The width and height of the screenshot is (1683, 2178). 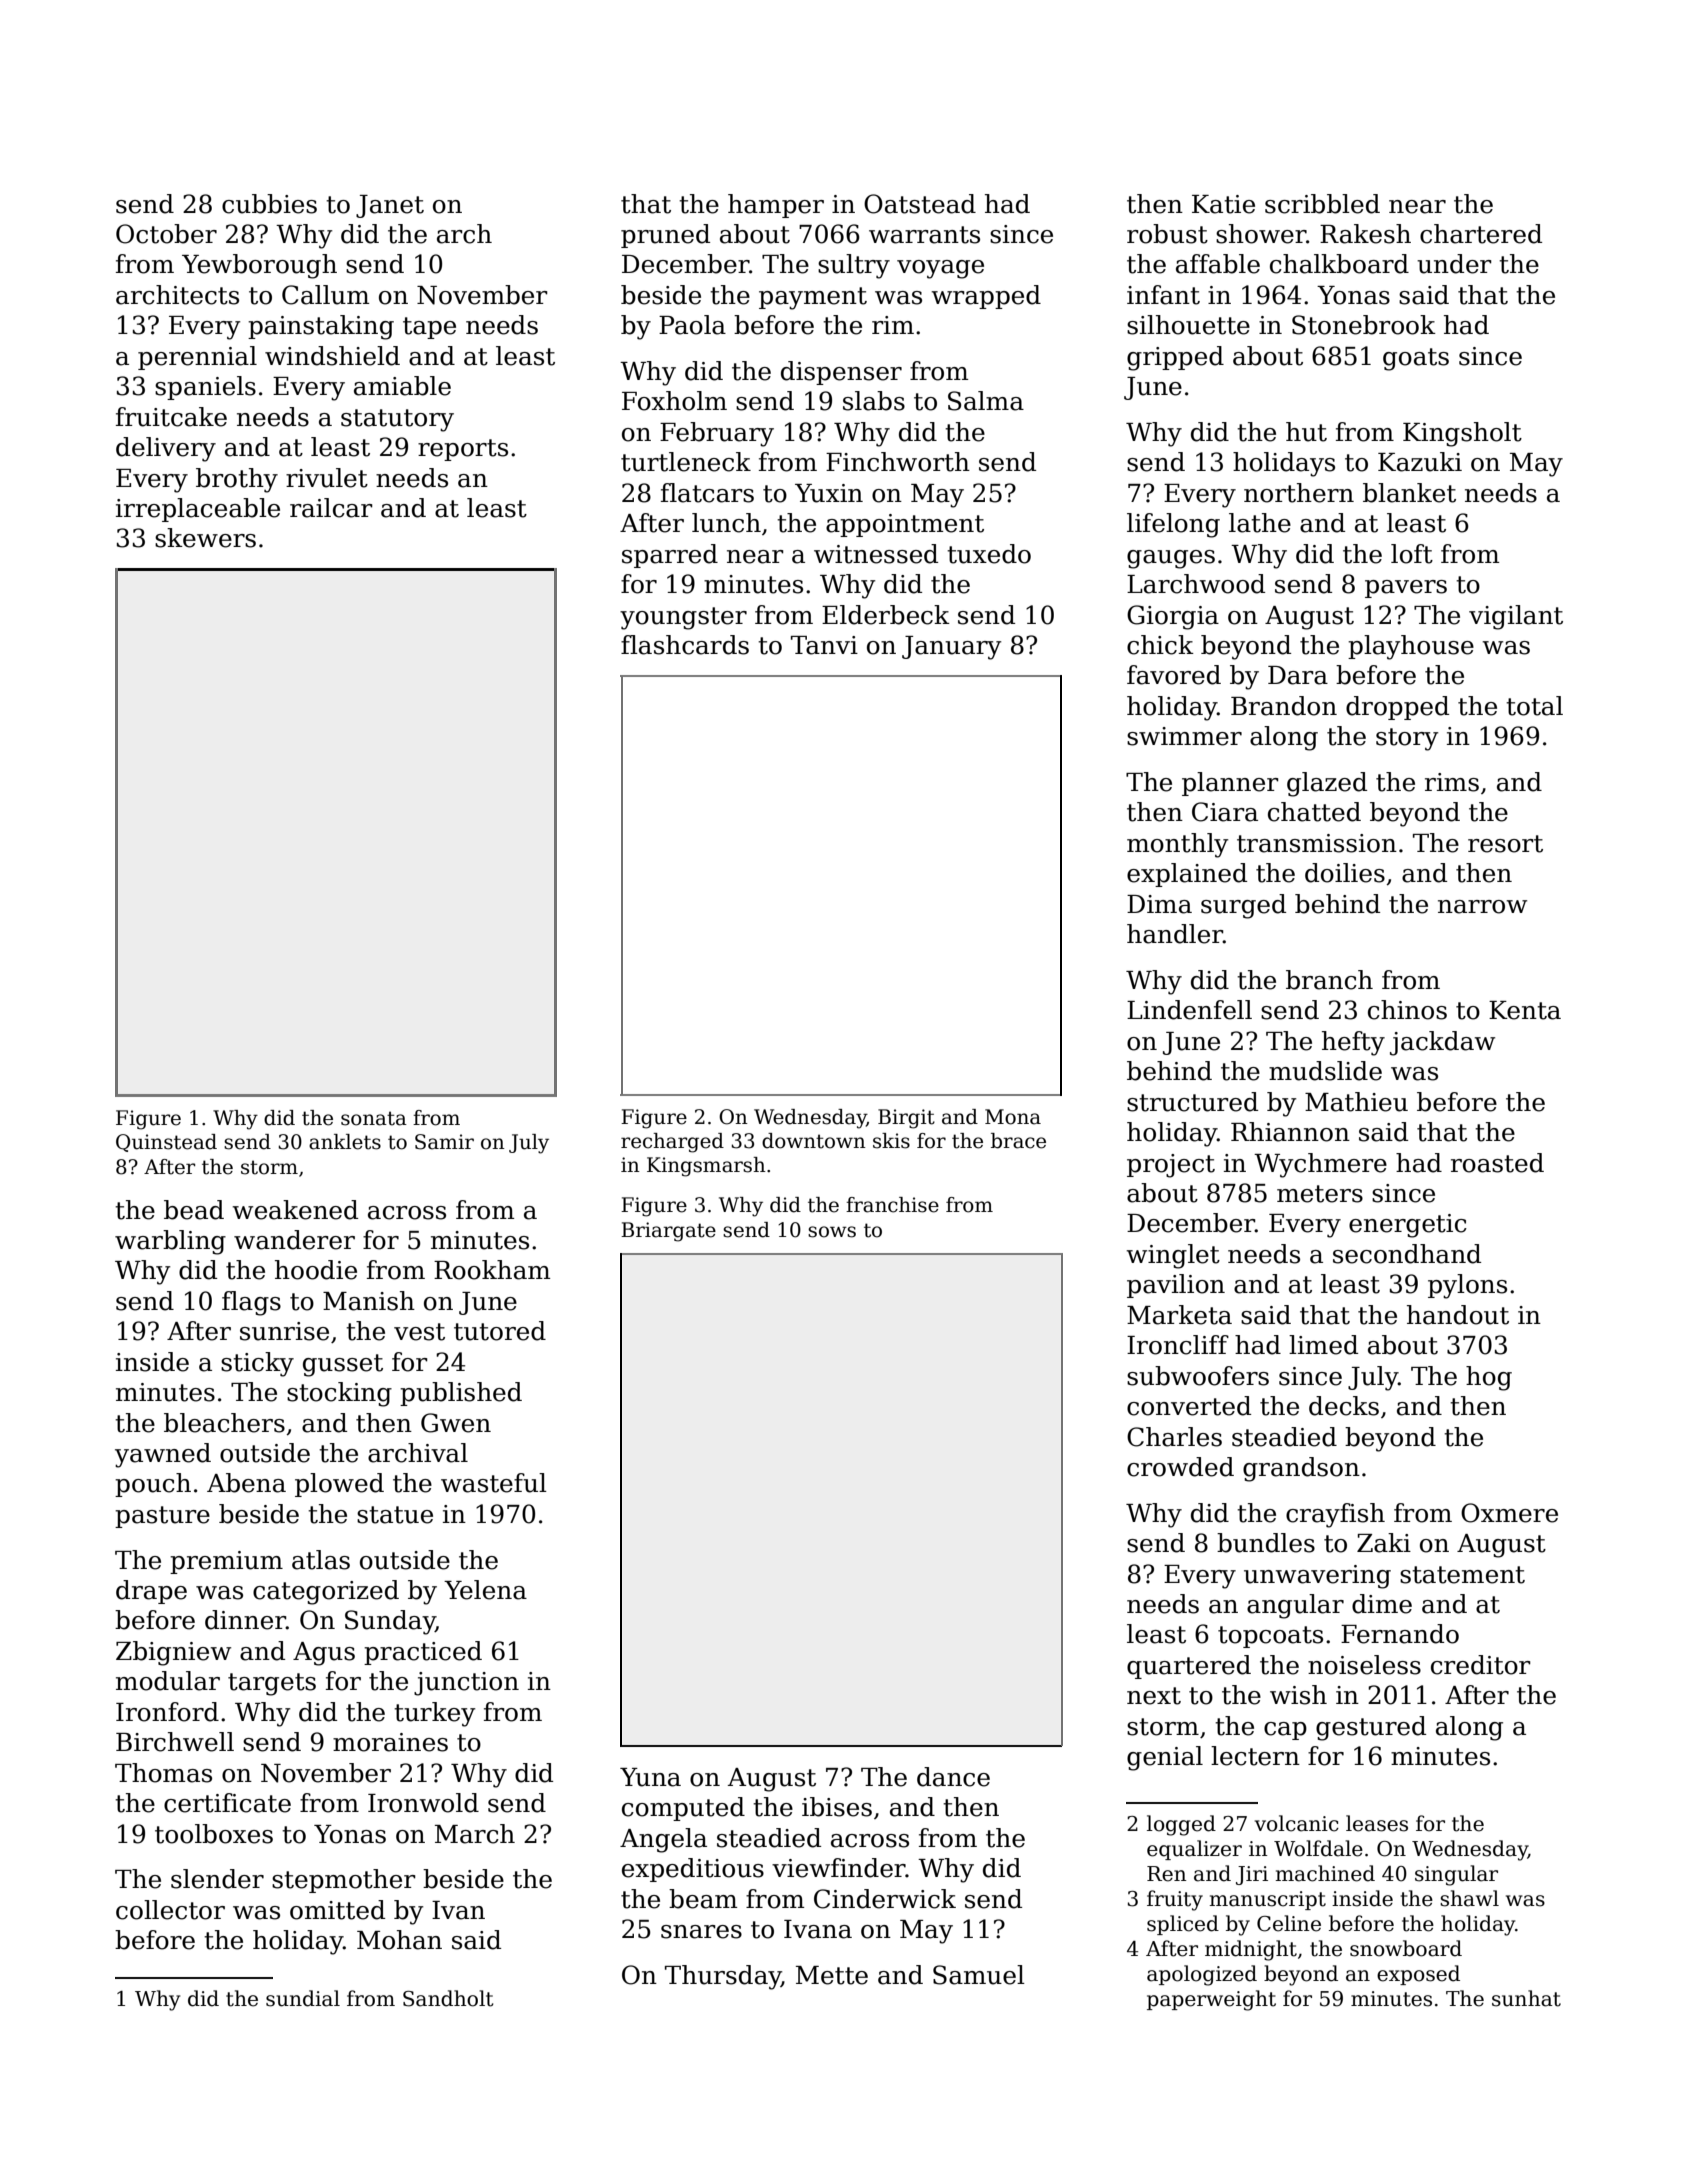 What do you see at coordinates (824, 645) in the screenshot?
I see `Tanvi` at bounding box center [824, 645].
